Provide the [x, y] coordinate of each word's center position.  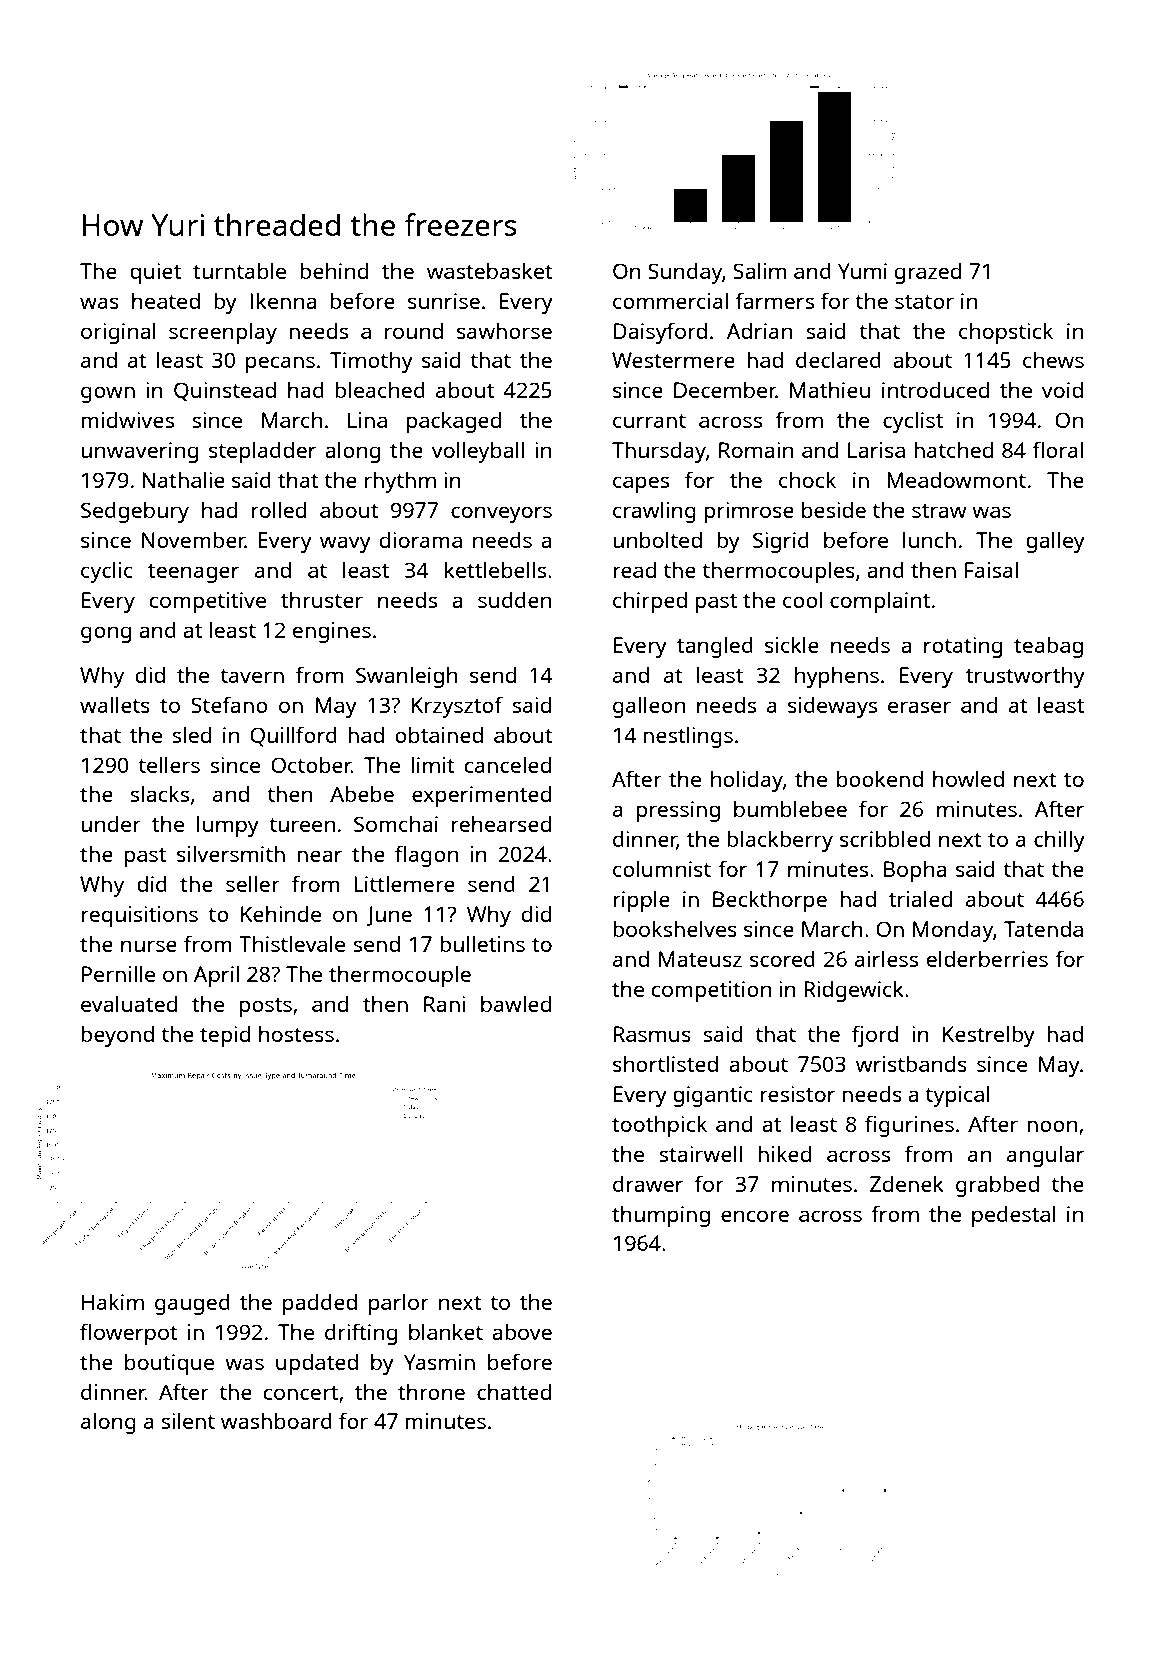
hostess [296, 1034]
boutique [169, 1364]
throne [431, 1392]
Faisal [991, 569]
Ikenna [283, 300]
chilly [1059, 841]
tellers [169, 764]
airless [886, 958]
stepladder [262, 452]
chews [1053, 360]
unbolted [657, 539]
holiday [747, 781]
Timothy [371, 362]
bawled [516, 1003]
